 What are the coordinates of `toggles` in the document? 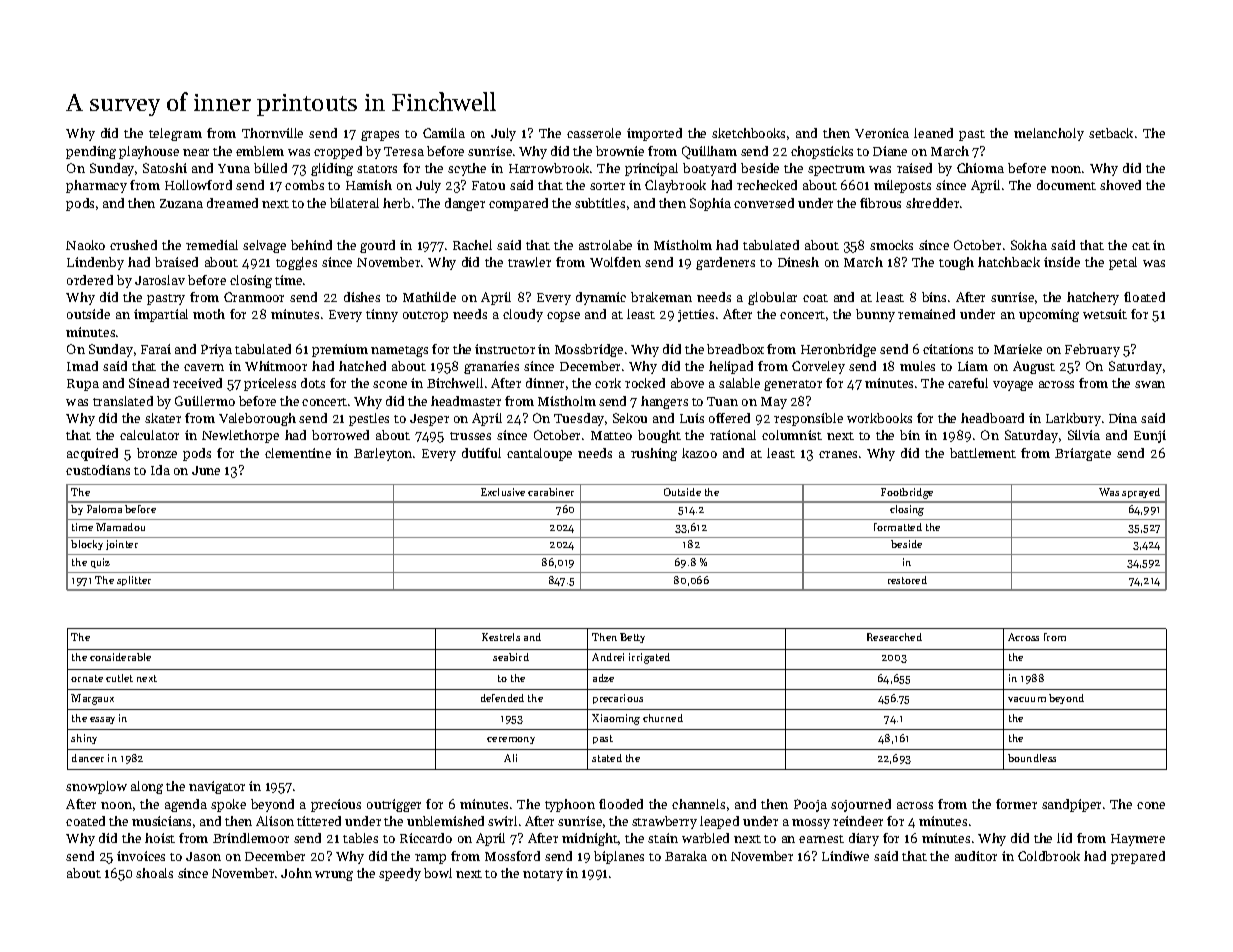 It's located at (296, 263).
